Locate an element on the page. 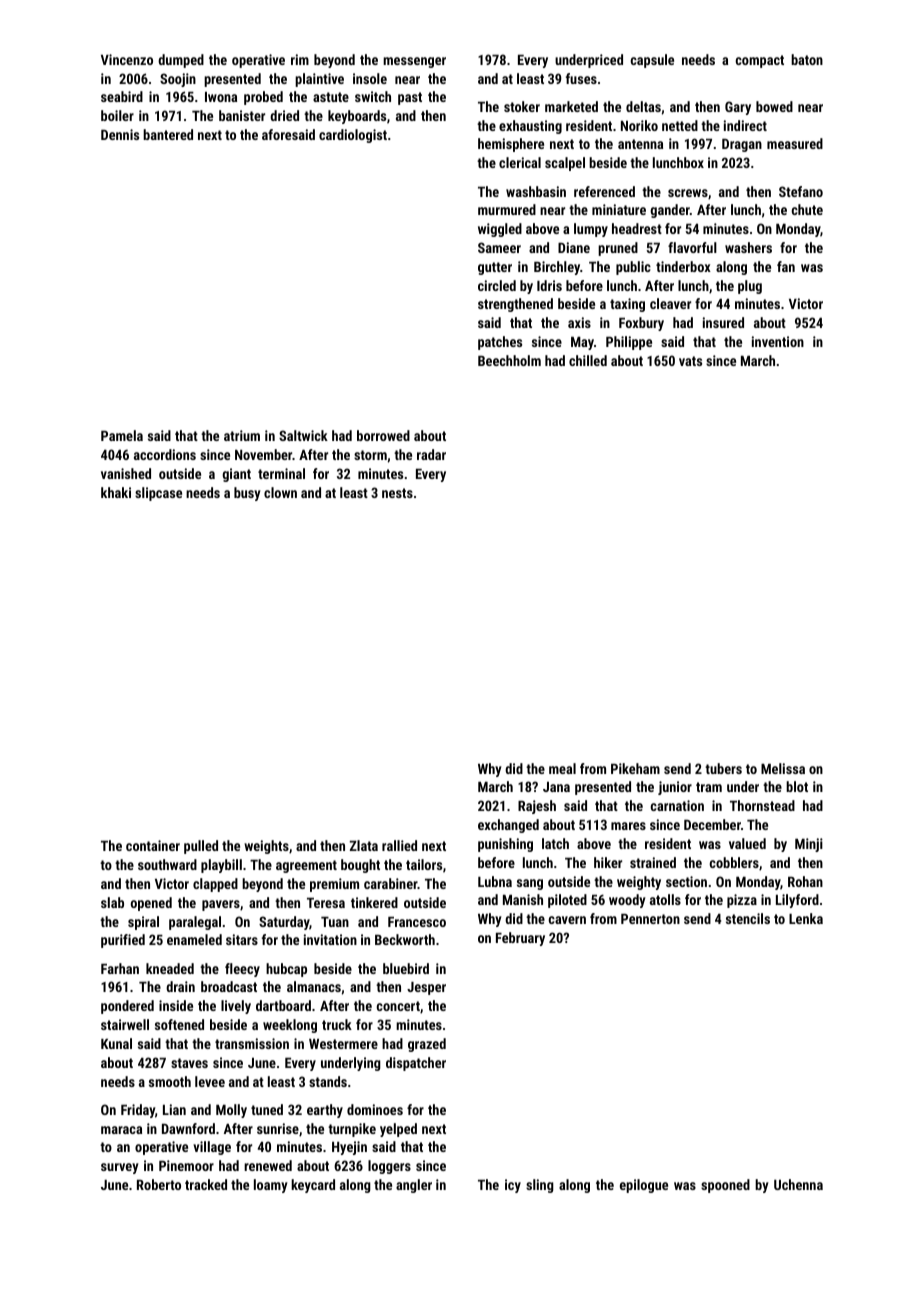 Image resolution: width=924 pixels, height=1308 pixels. sling is located at coordinates (540, 1186).
